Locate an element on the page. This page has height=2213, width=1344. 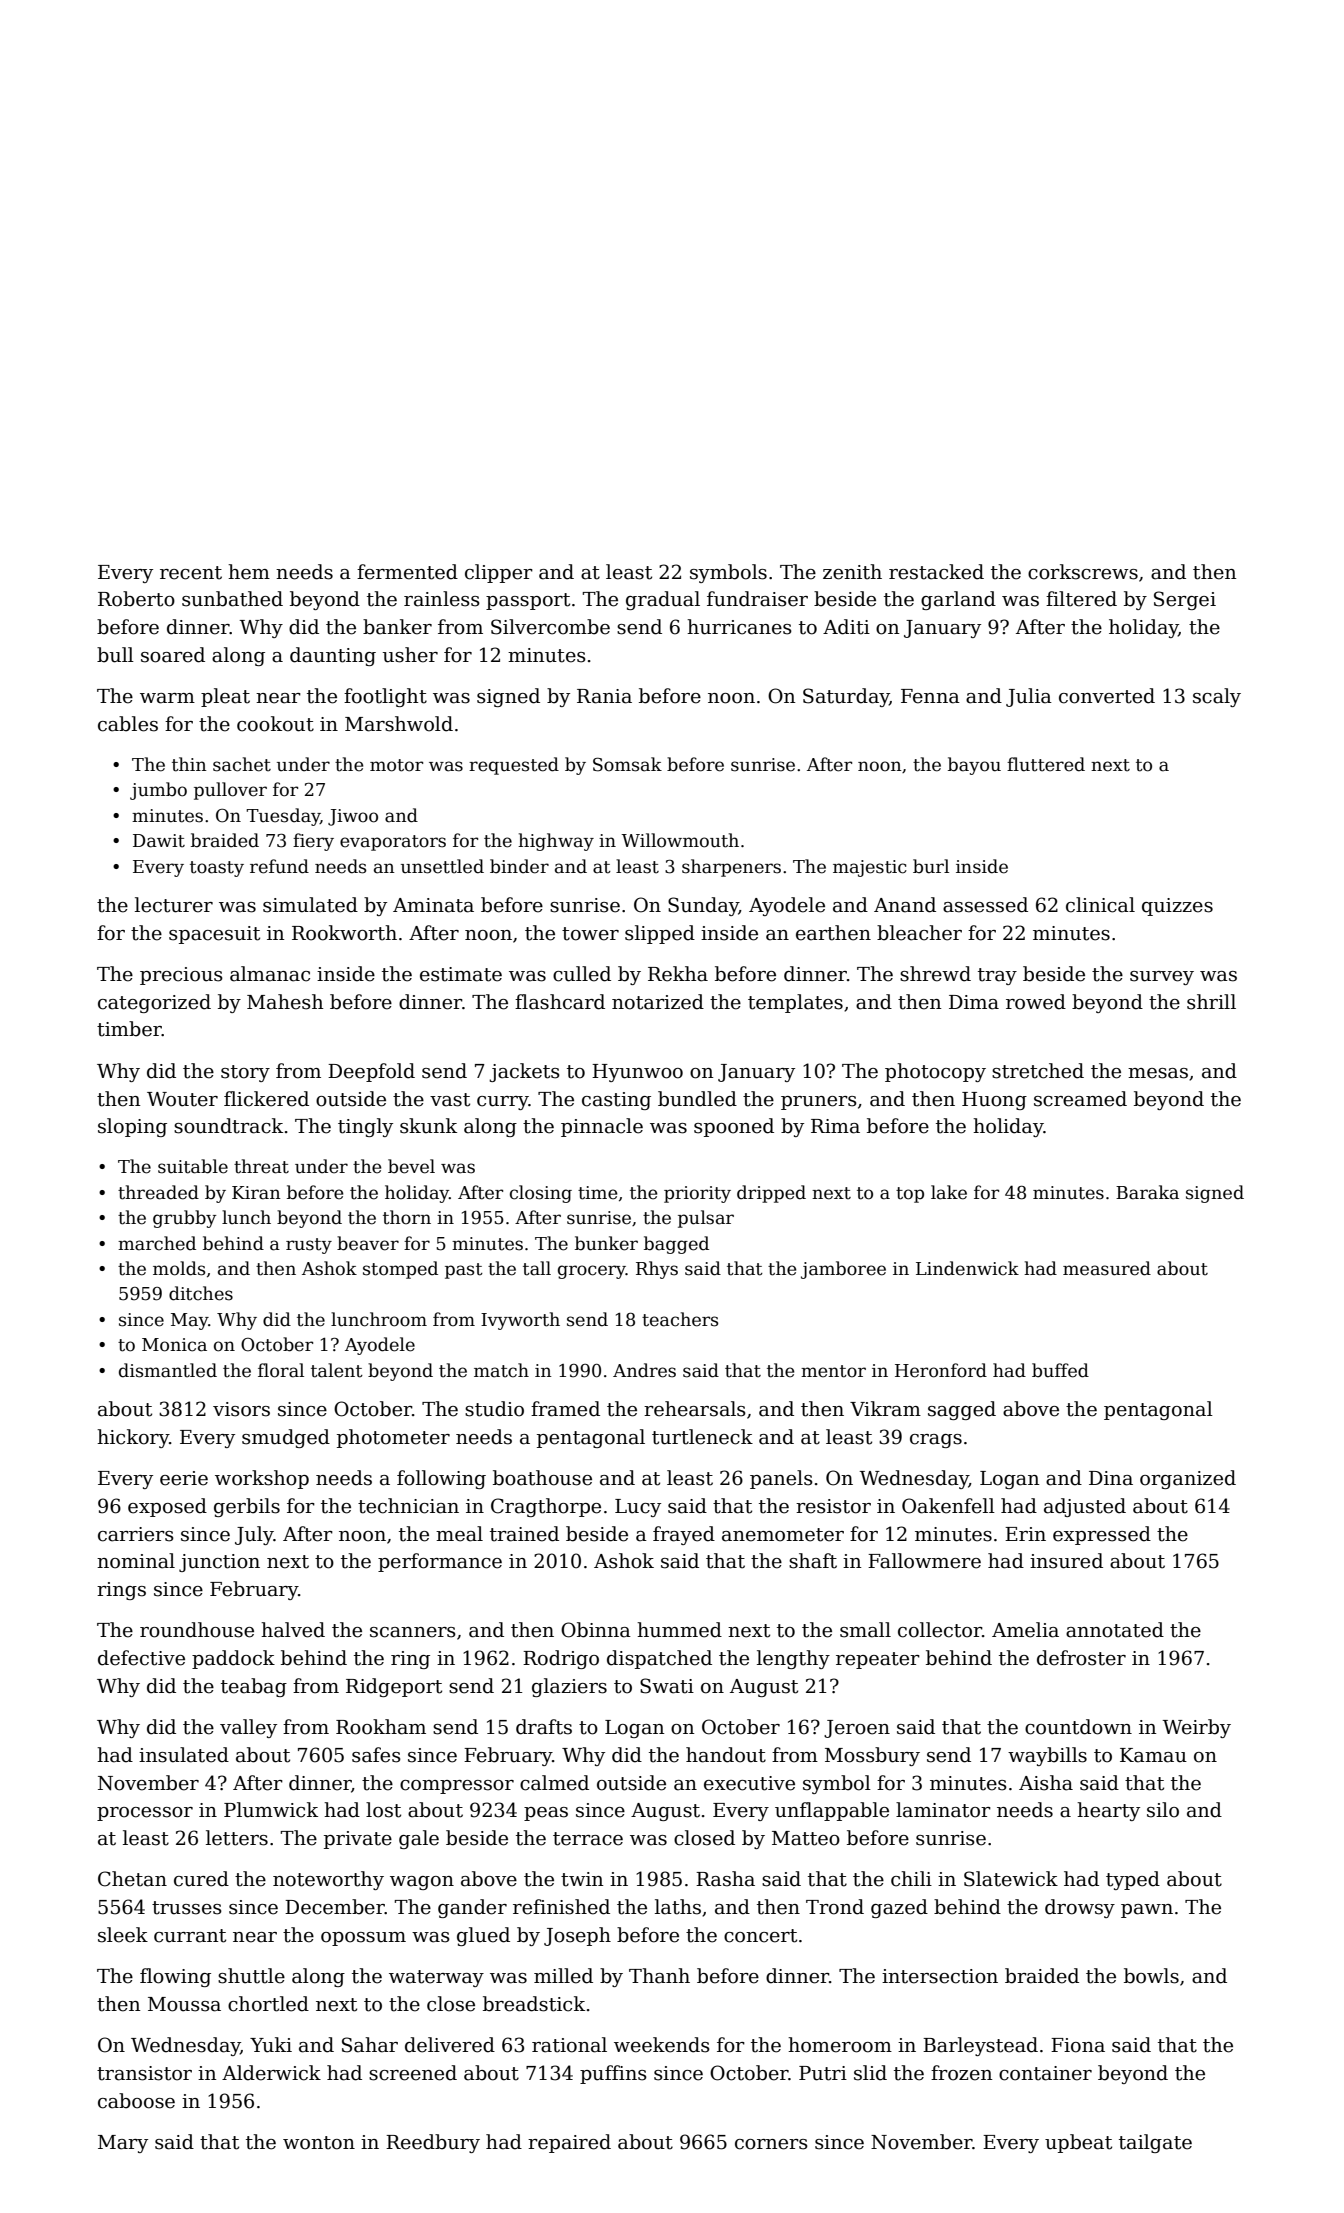
recent is located at coordinates (191, 573).
